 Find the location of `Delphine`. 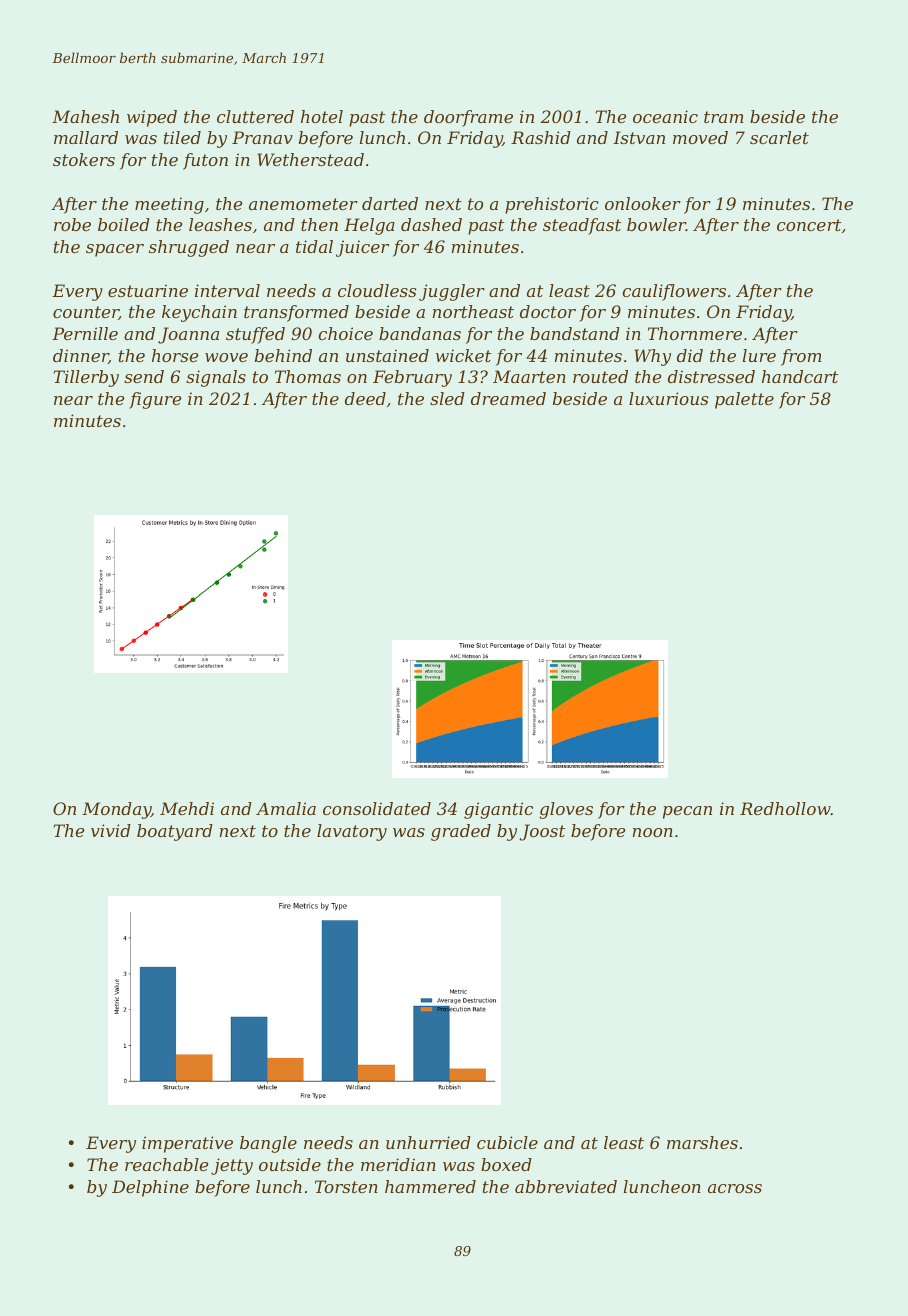

Delphine is located at coordinates (150, 1188).
